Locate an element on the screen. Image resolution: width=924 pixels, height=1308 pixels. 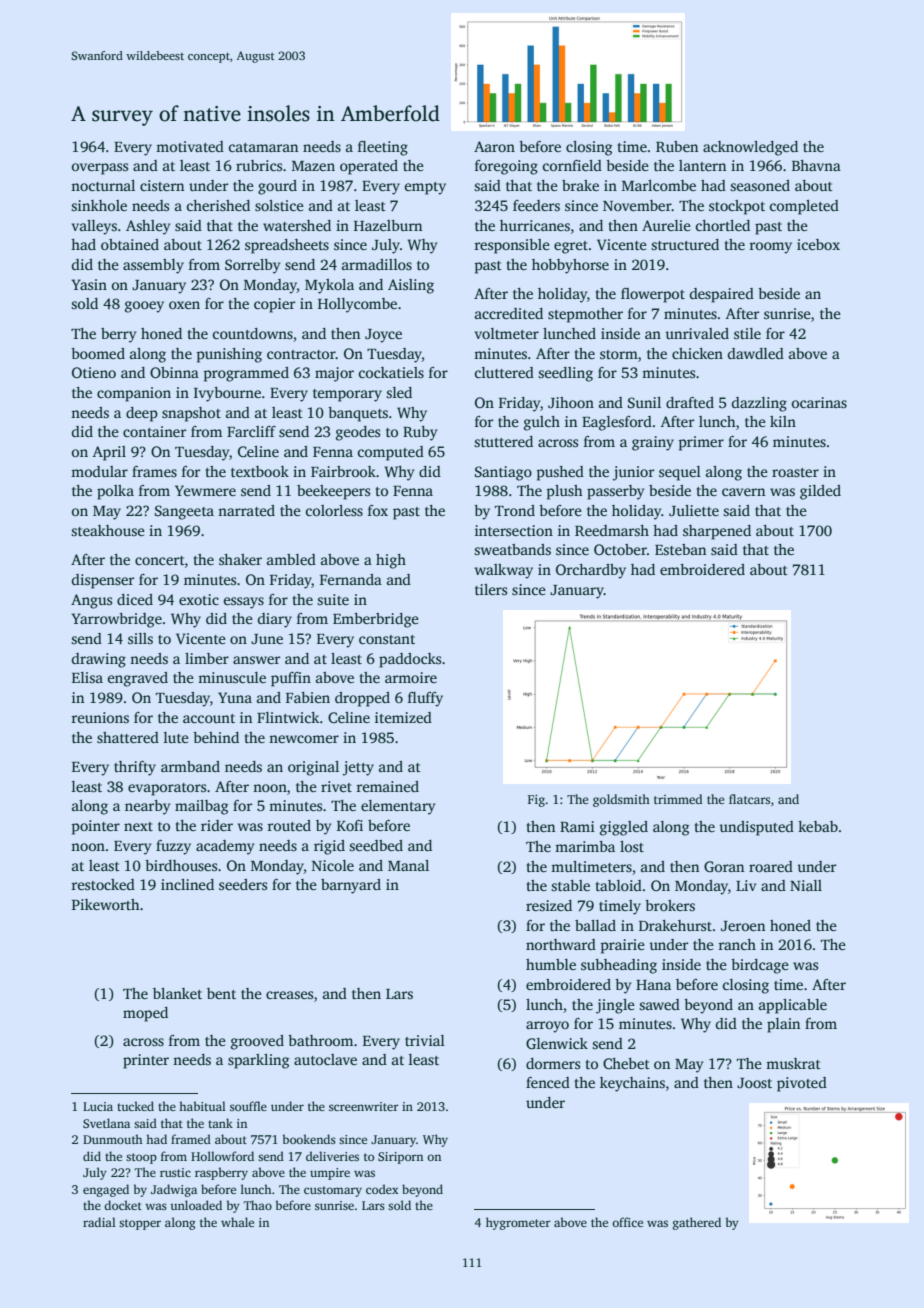
whale is located at coordinates (237, 1222).
